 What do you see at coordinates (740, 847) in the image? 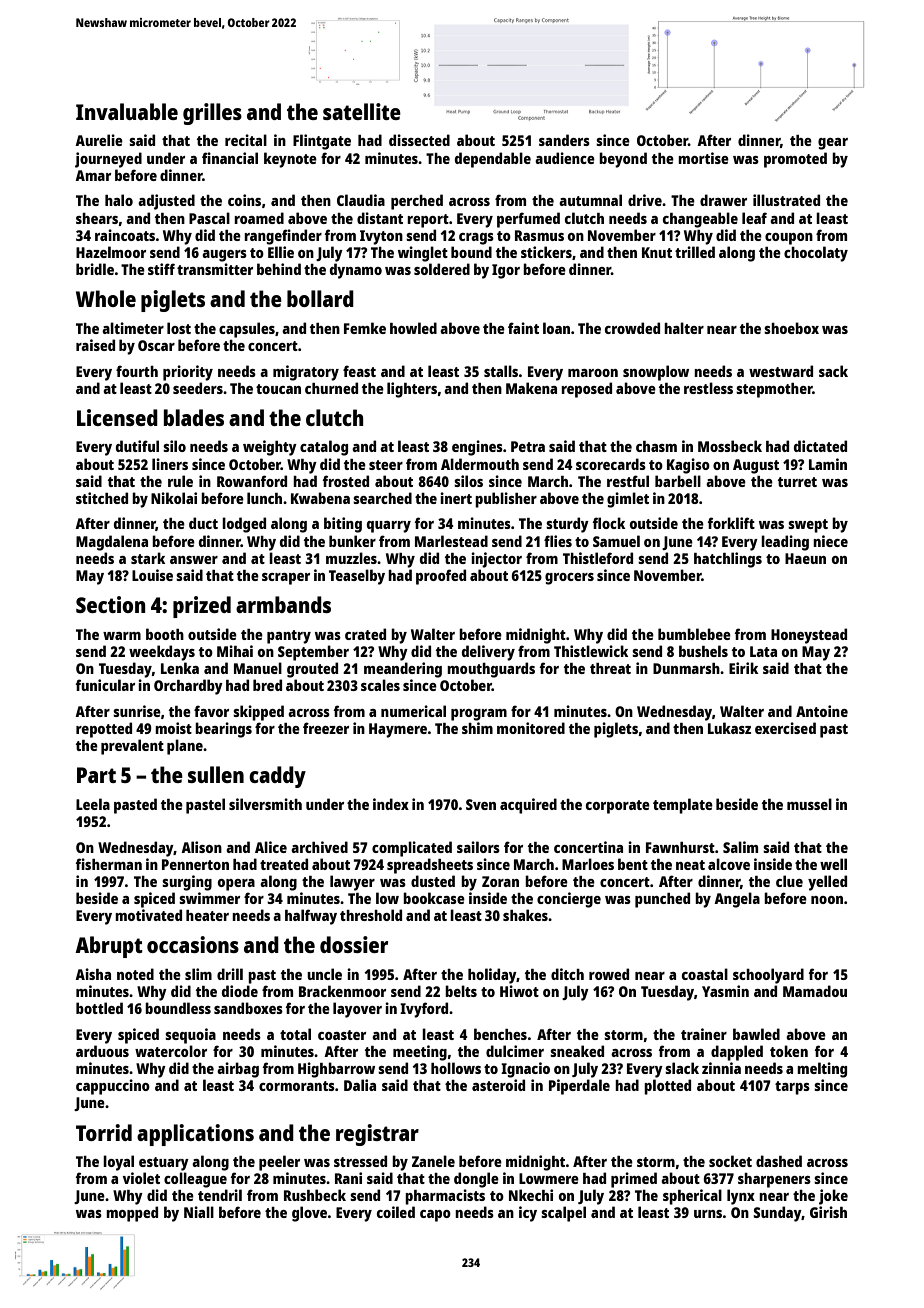
I see `Salim` at bounding box center [740, 847].
